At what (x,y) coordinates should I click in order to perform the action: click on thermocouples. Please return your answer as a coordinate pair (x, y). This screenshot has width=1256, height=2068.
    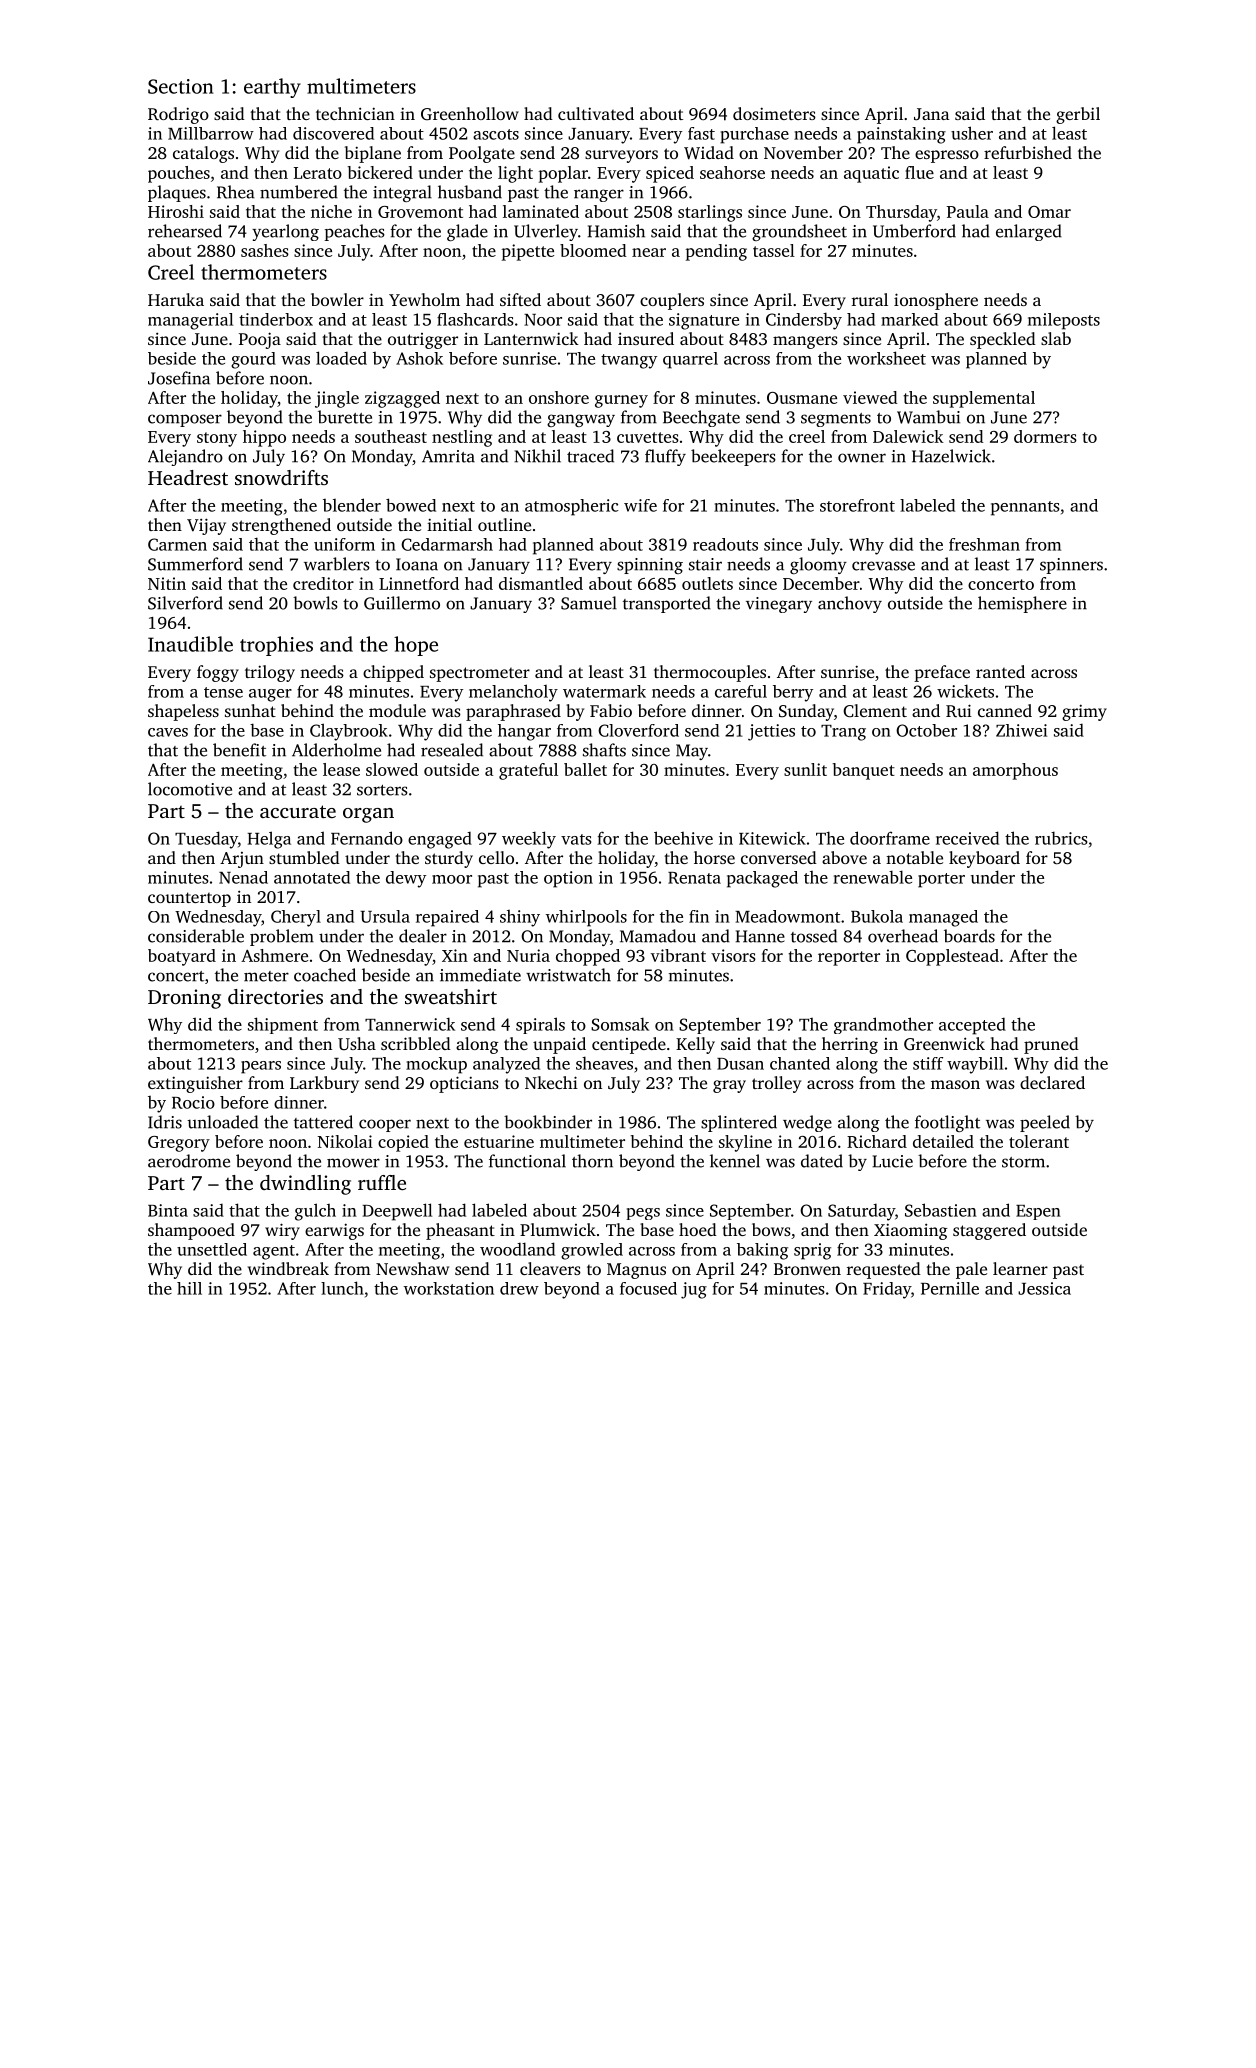
    Looking at the image, I should click on (710, 673).
